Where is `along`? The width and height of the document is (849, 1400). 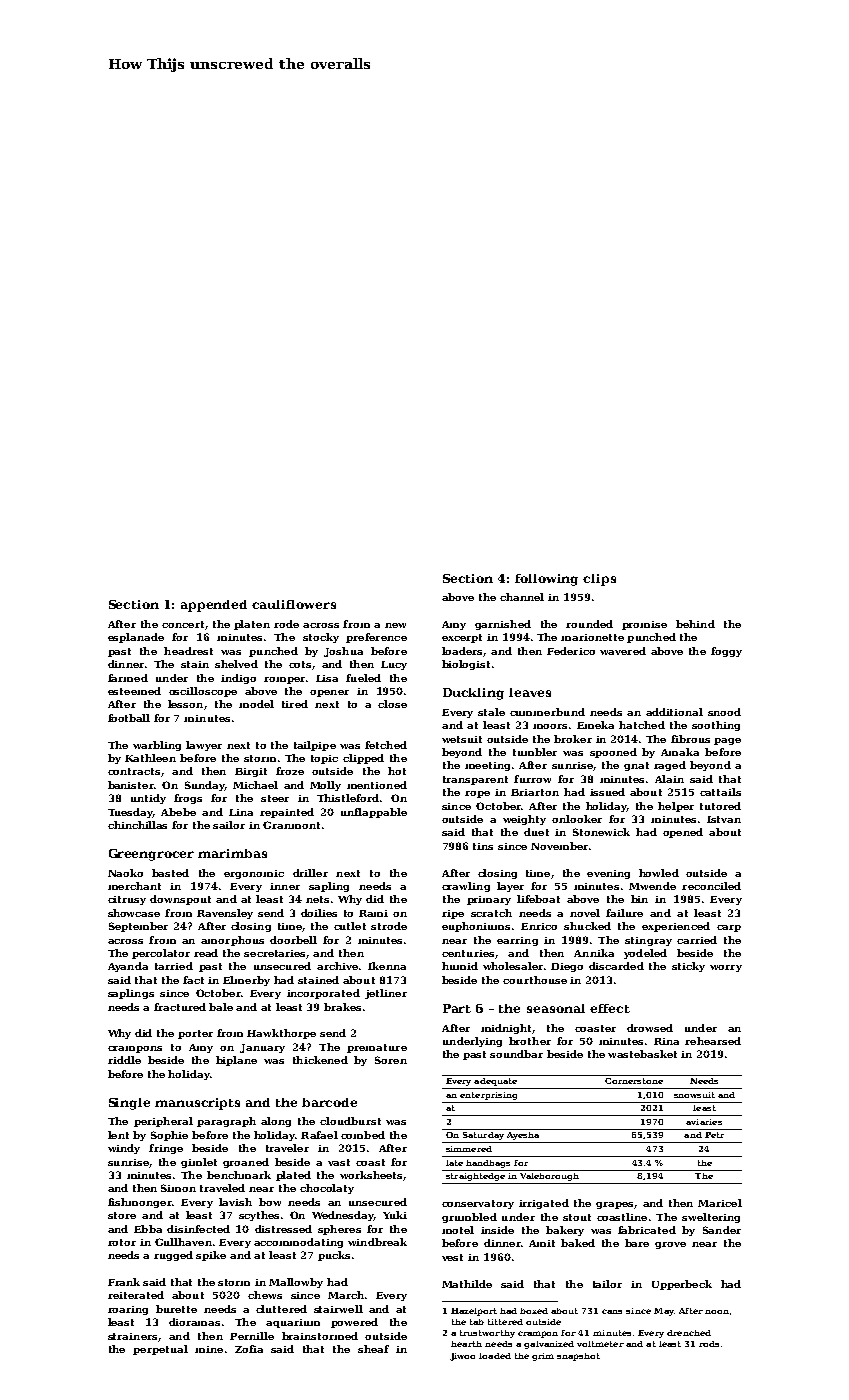 along is located at coordinates (276, 1122).
